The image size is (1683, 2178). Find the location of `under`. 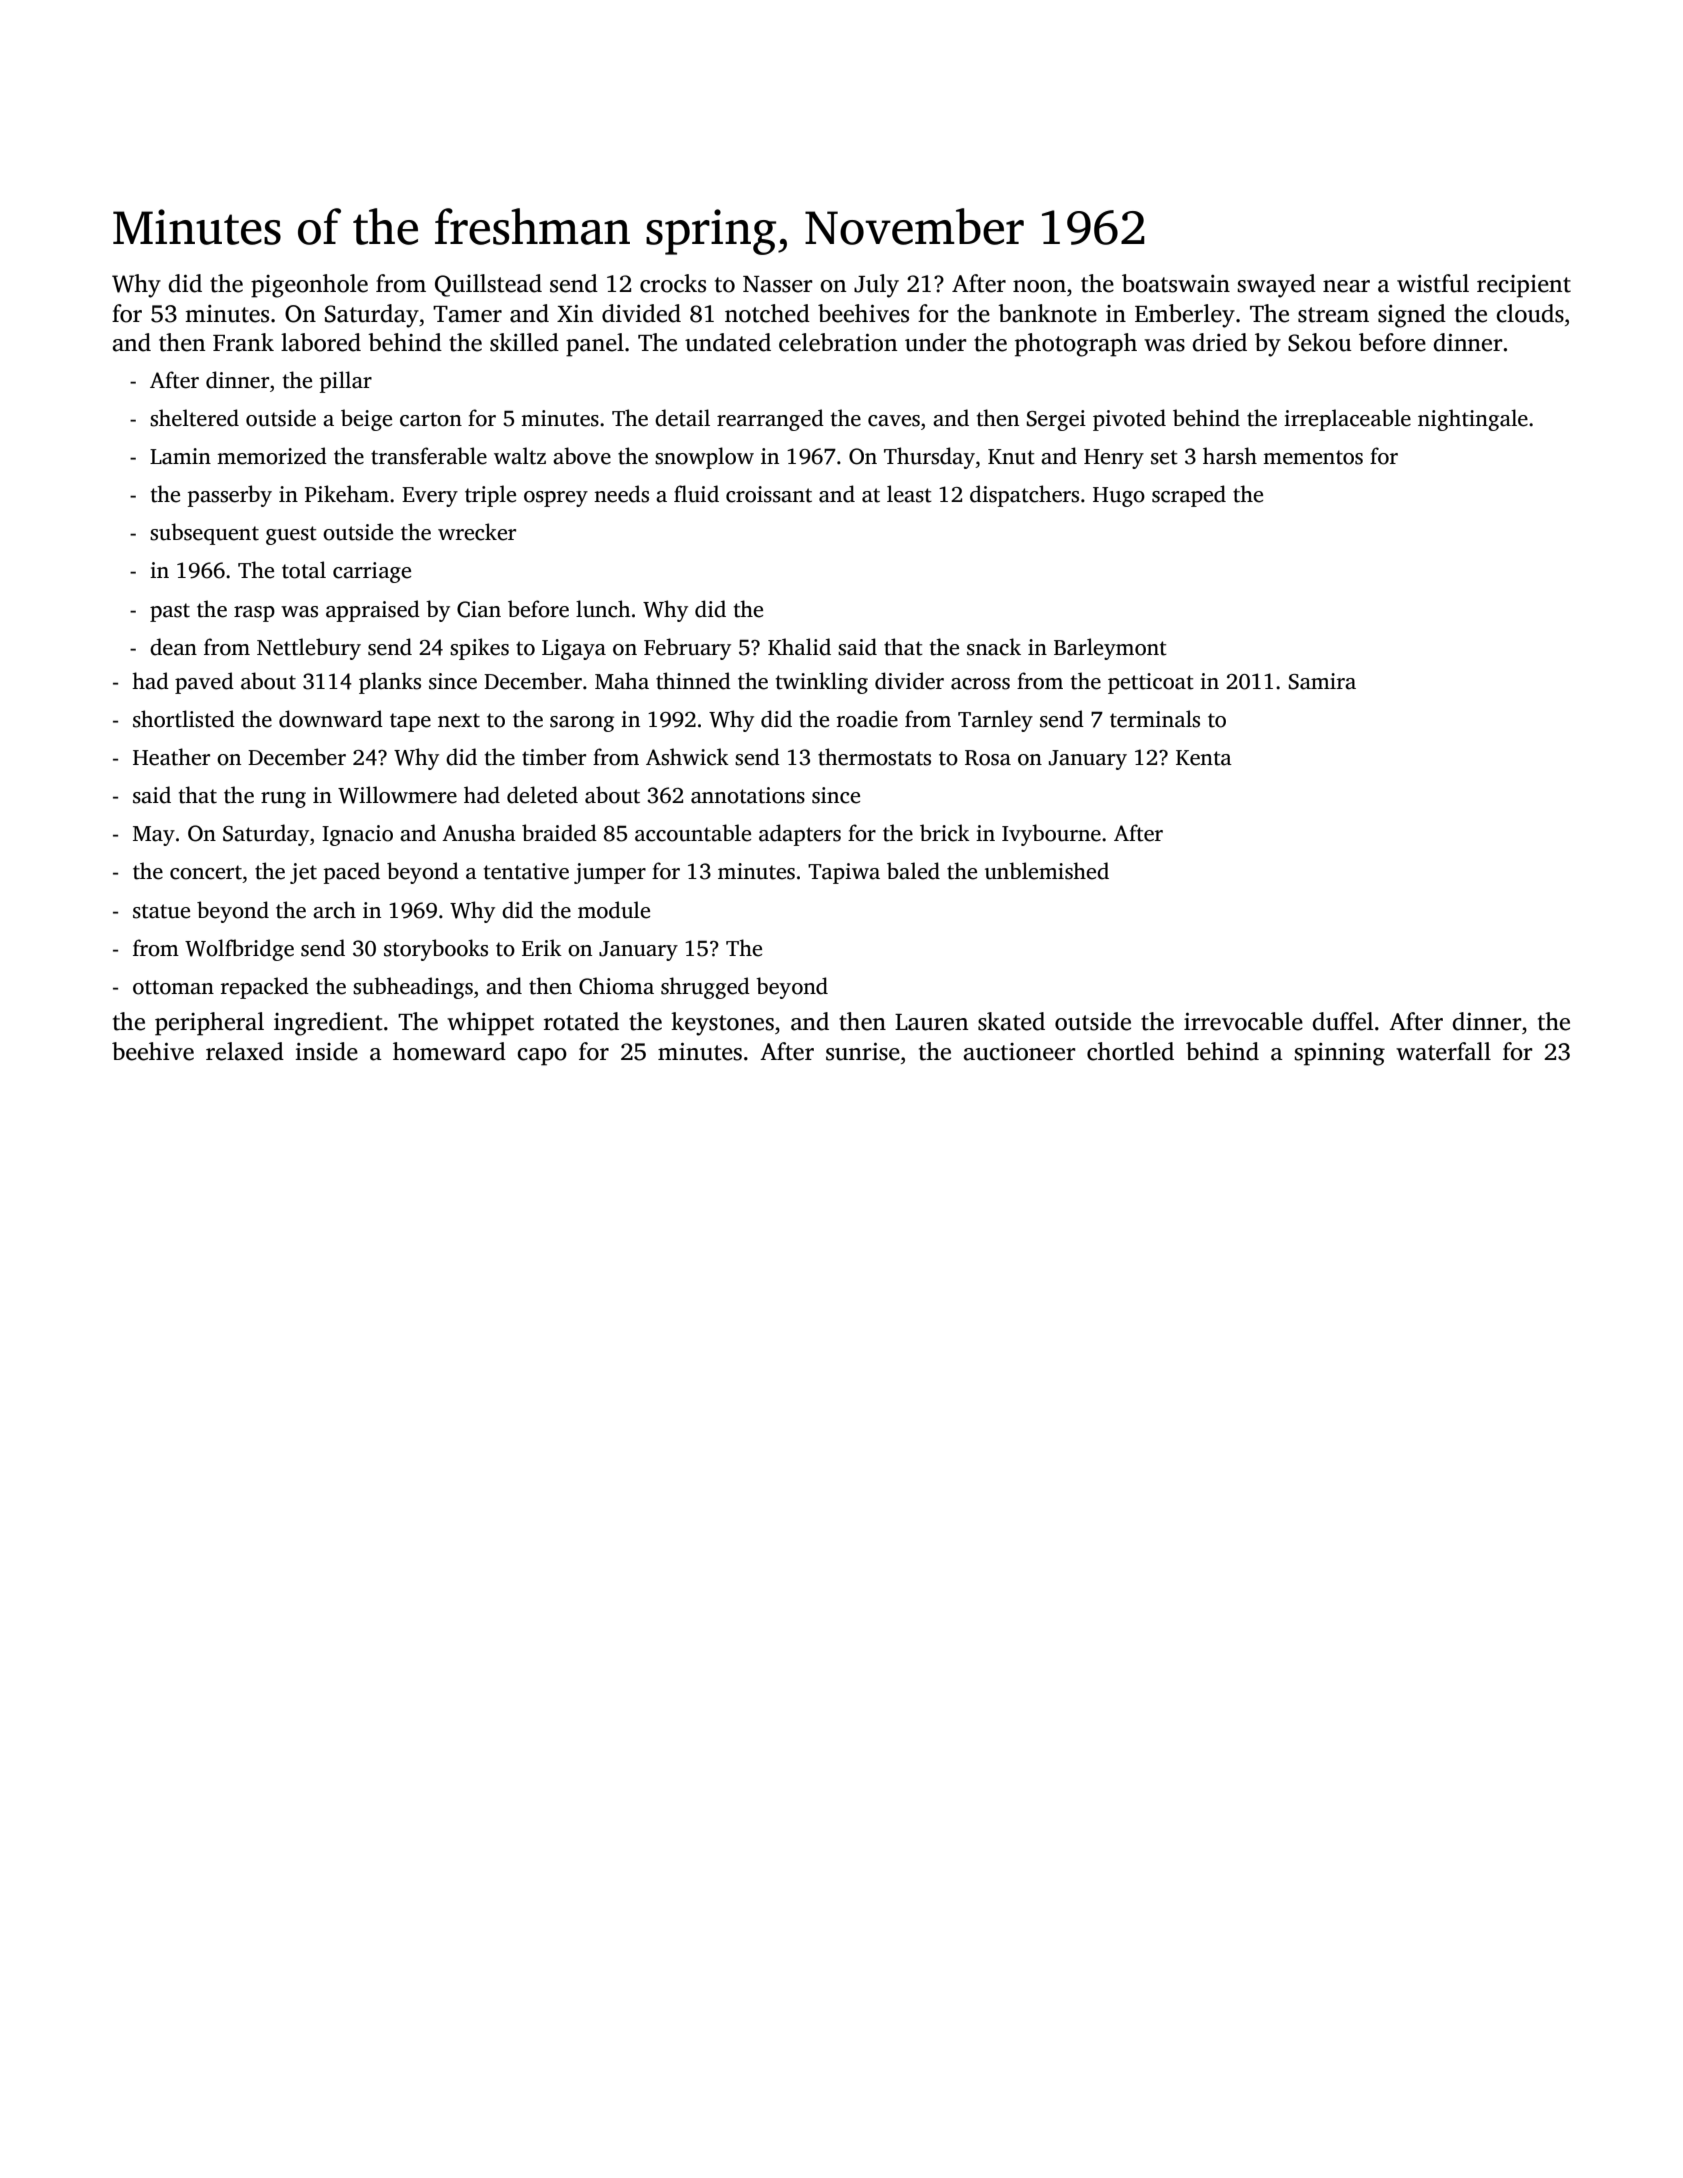

under is located at coordinates (936, 342).
